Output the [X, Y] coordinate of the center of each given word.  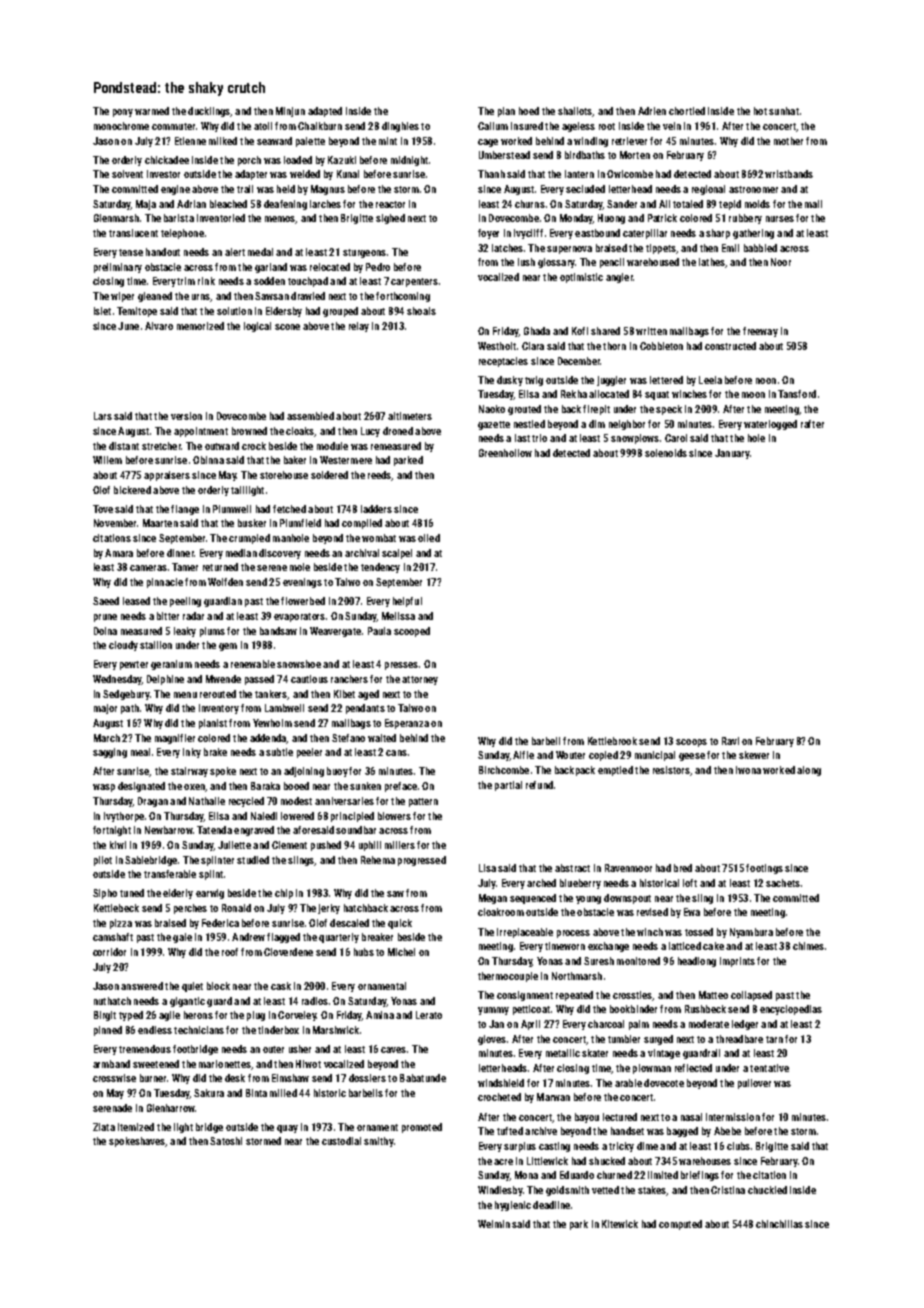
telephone [182, 234]
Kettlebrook [612, 741]
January [732, 454]
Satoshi [226, 1141]
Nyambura [751, 933]
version [186, 416]
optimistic [581, 278]
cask [281, 986]
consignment [525, 996]
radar [193, 616]
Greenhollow [505, 453]
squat [657, 395]
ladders [376, 509]
